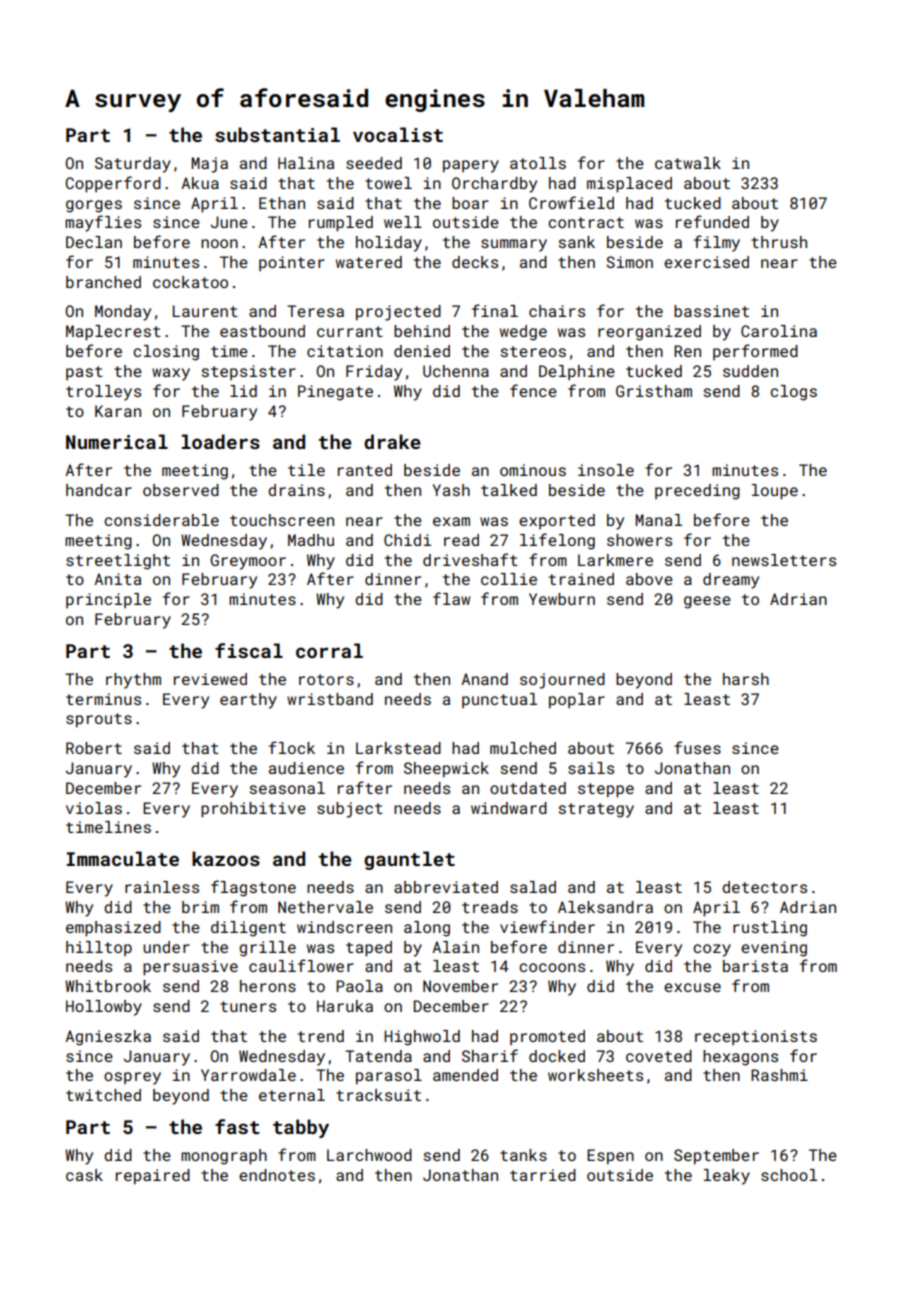 The height and width of the page is (1316, 908). What do you see at coordinates (688, 163) in the page?
I see `catwalk` at bounding box center [688, 163].
